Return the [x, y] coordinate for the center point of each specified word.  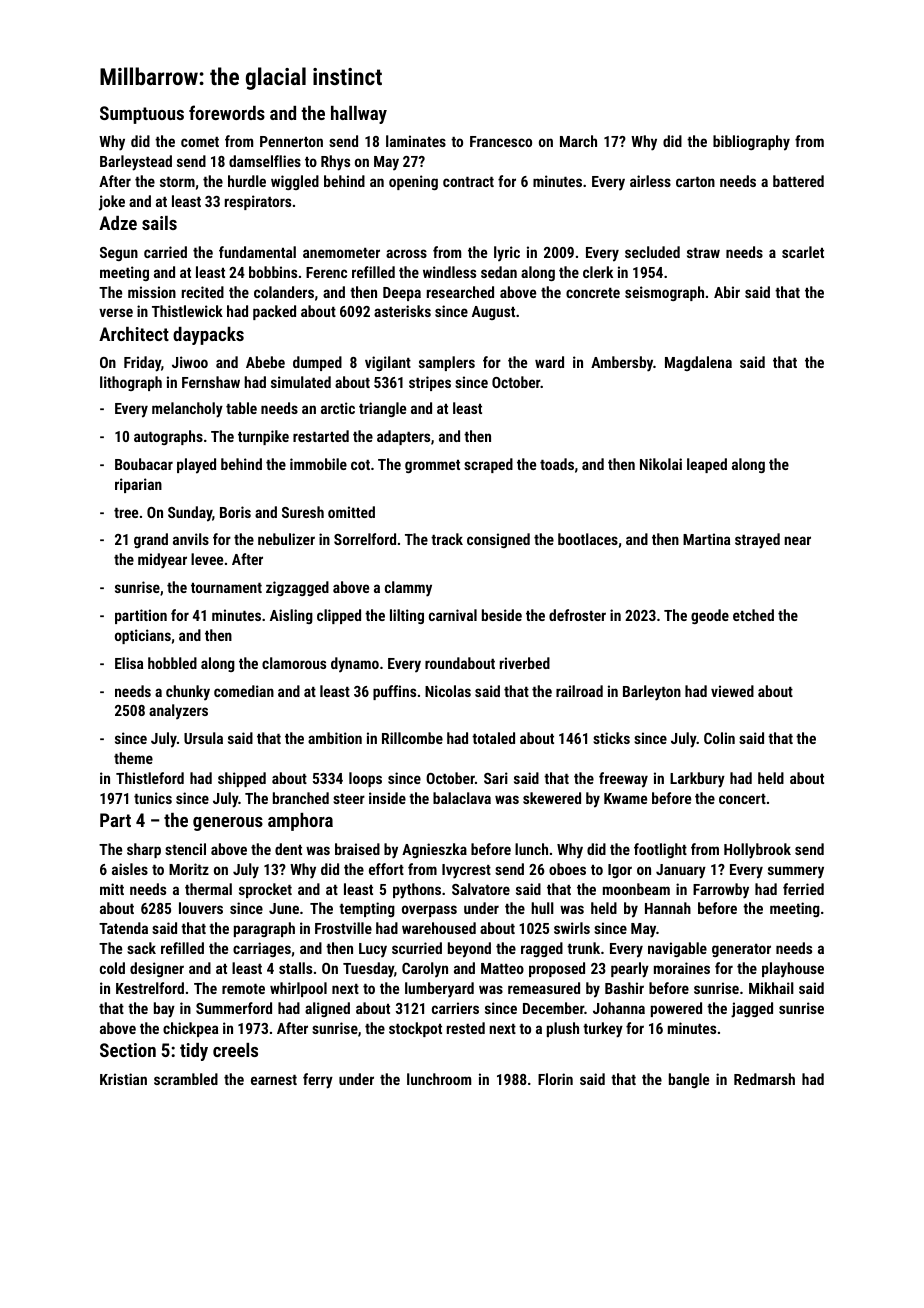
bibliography [751, 143]
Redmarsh [764, 1079]
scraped [488, 465]
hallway [359, 115]
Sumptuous [142, 115]
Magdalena [698, 363]
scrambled [186, 1079]
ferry [318, 1081]
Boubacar [144, 464]
